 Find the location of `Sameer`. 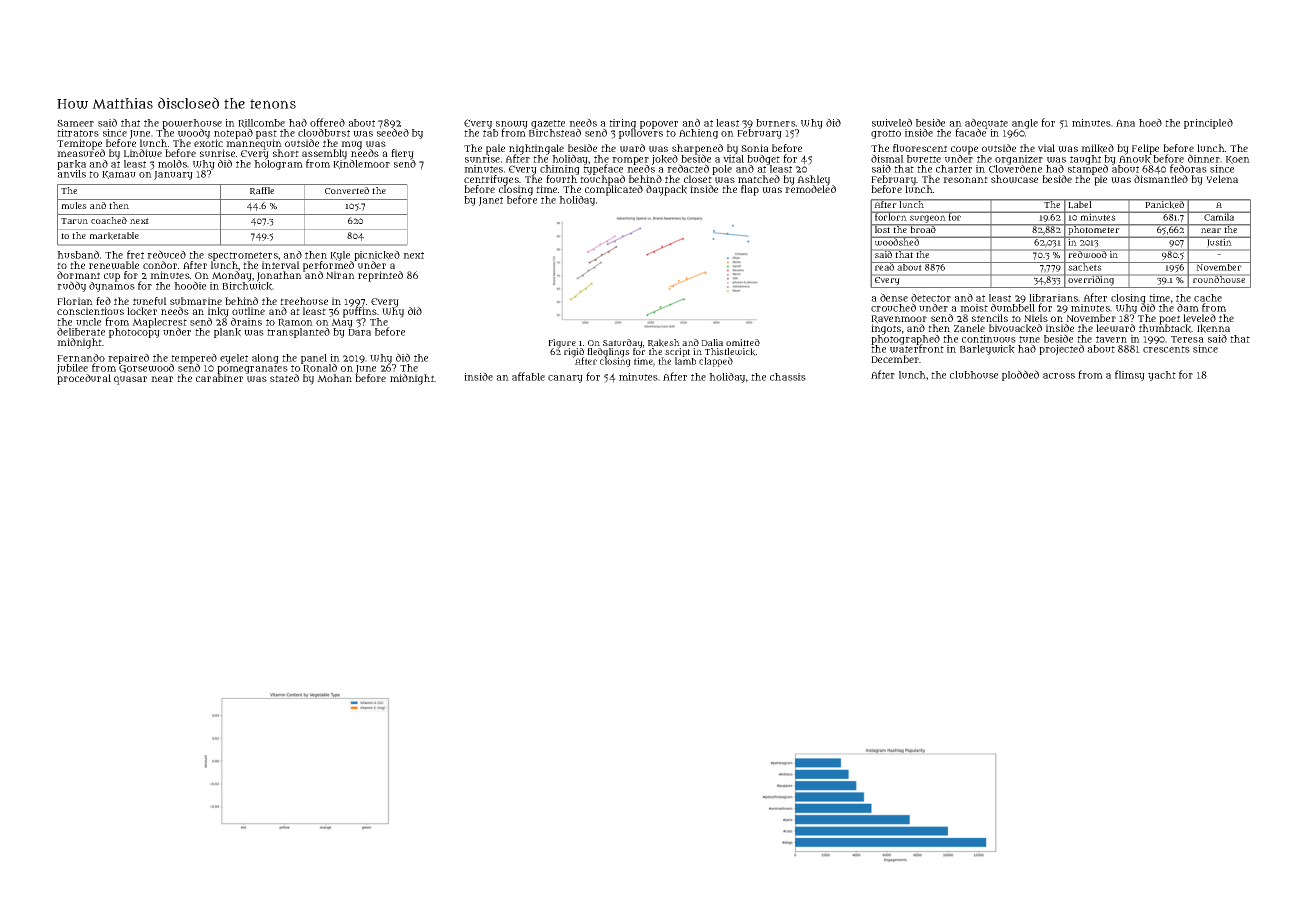

Sameer is located at coordinates (75, 123).
